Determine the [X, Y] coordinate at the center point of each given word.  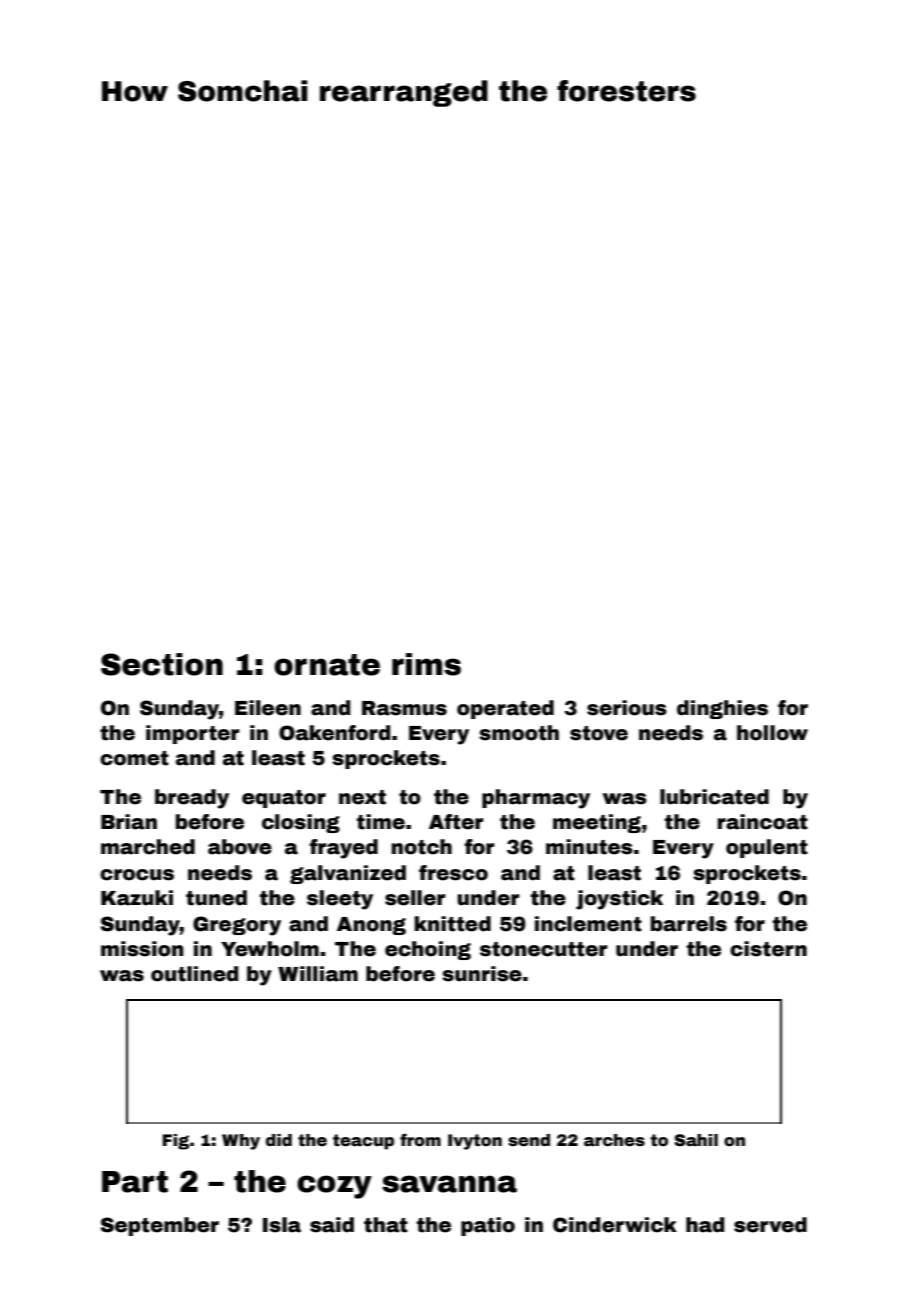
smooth [519, 733]
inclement [588, 924]
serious [627, 708]
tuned [216, 898]
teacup [363, 1142]
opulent [767, 848]
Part [135, 1182]
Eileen [268, 708]
